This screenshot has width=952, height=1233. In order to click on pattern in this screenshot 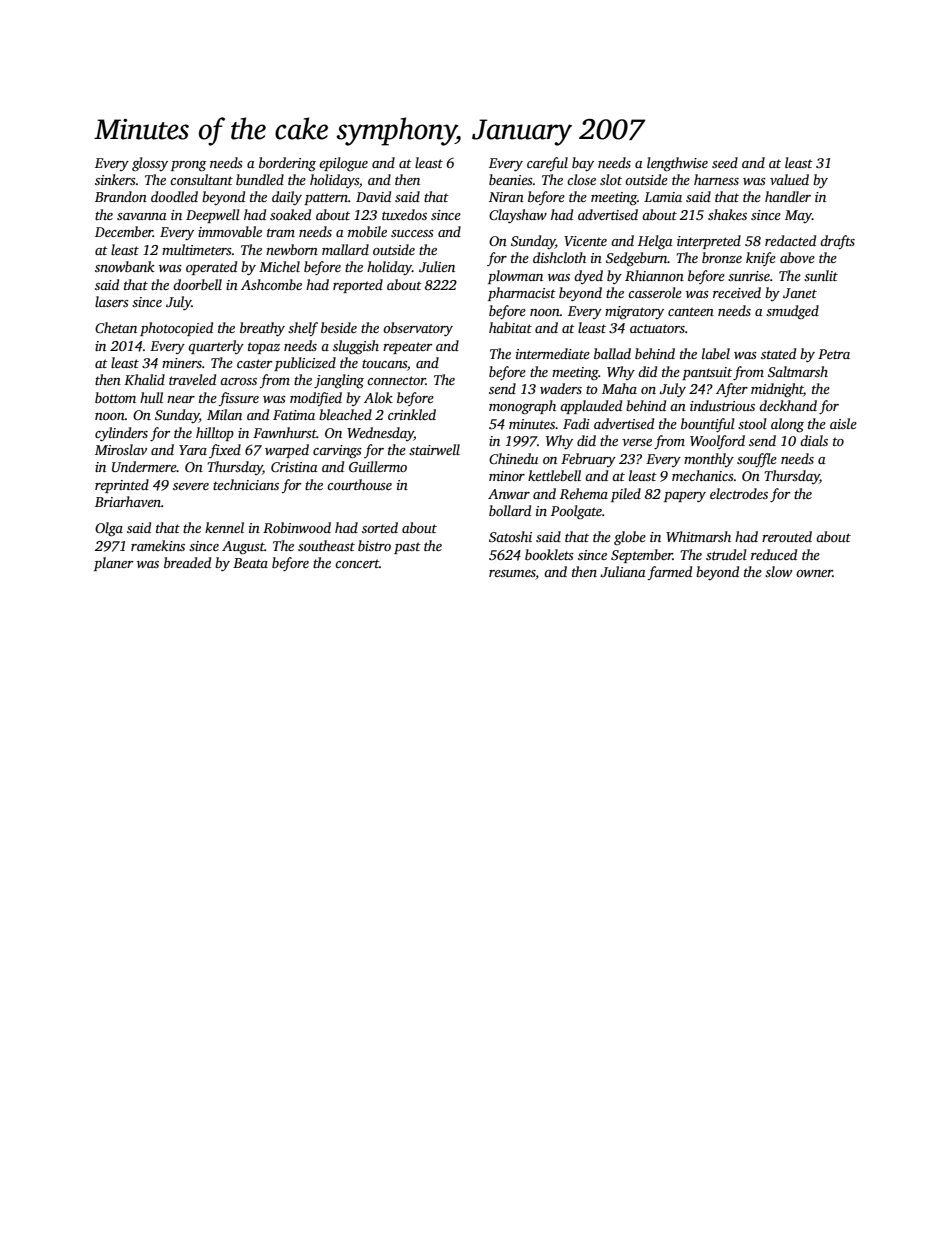, I will do `click(326, 199)`.
